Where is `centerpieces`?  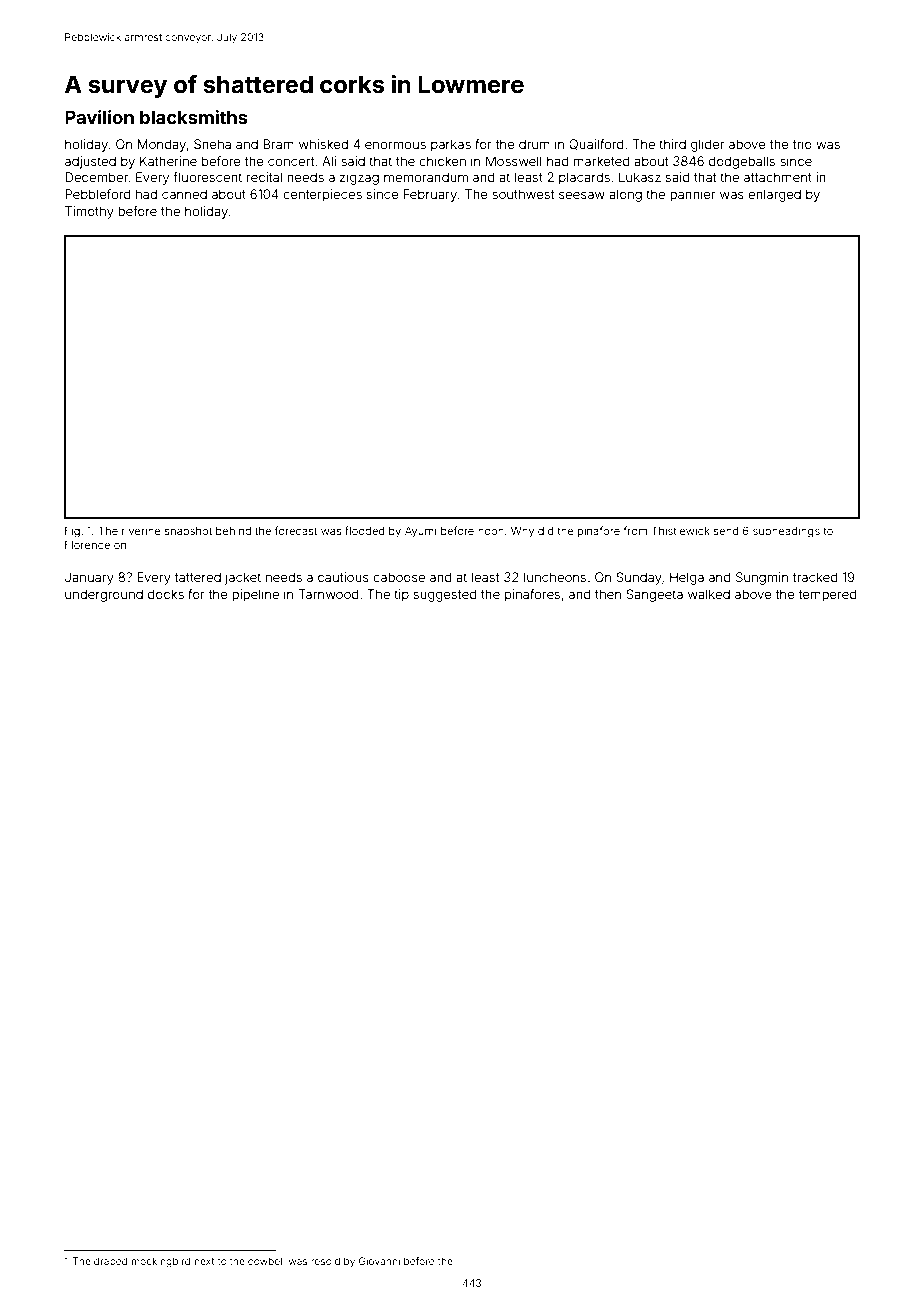
centerpieces is located at coordinates (322, 195).
